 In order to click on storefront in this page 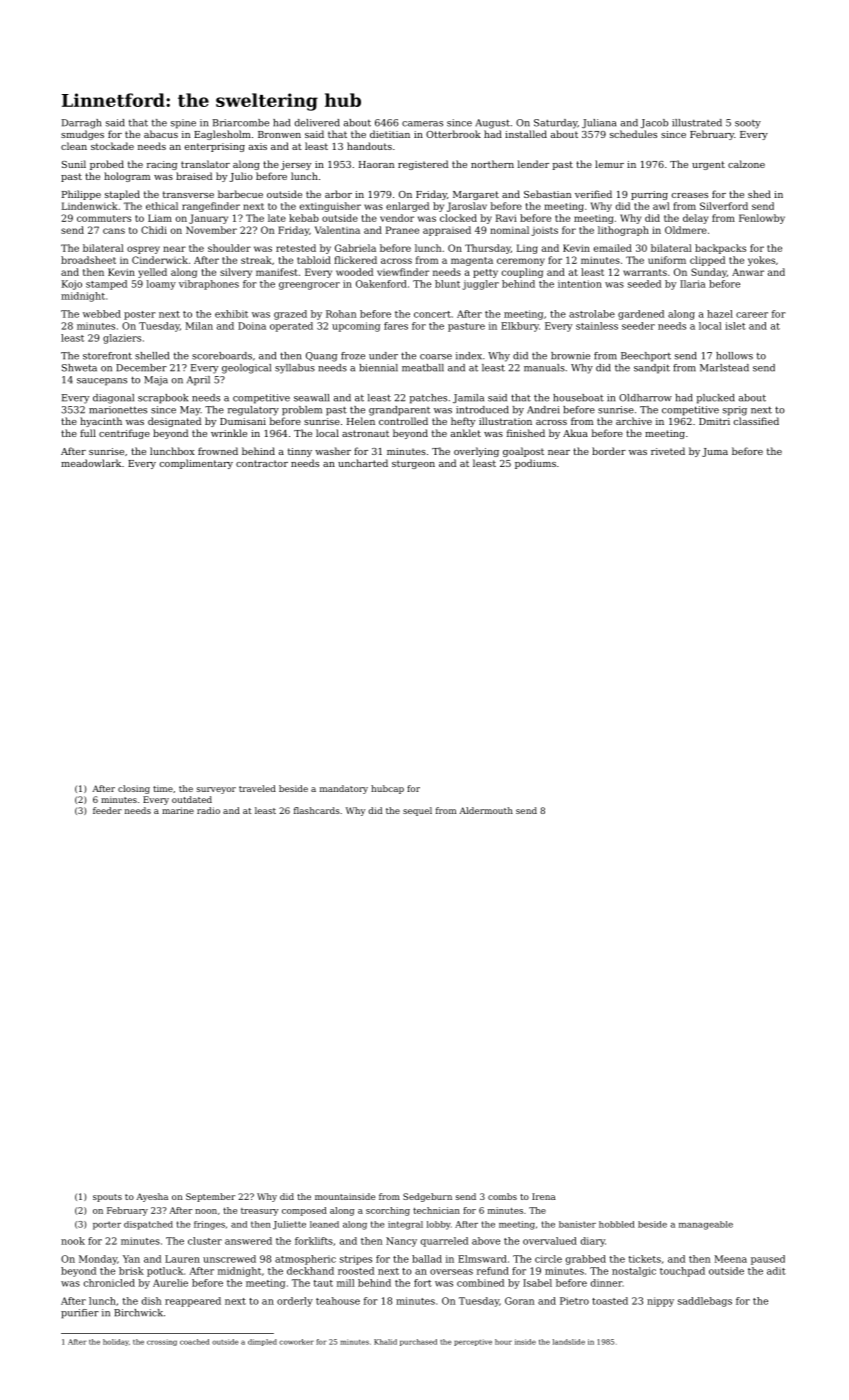, I will do `click(107, 356)`.
